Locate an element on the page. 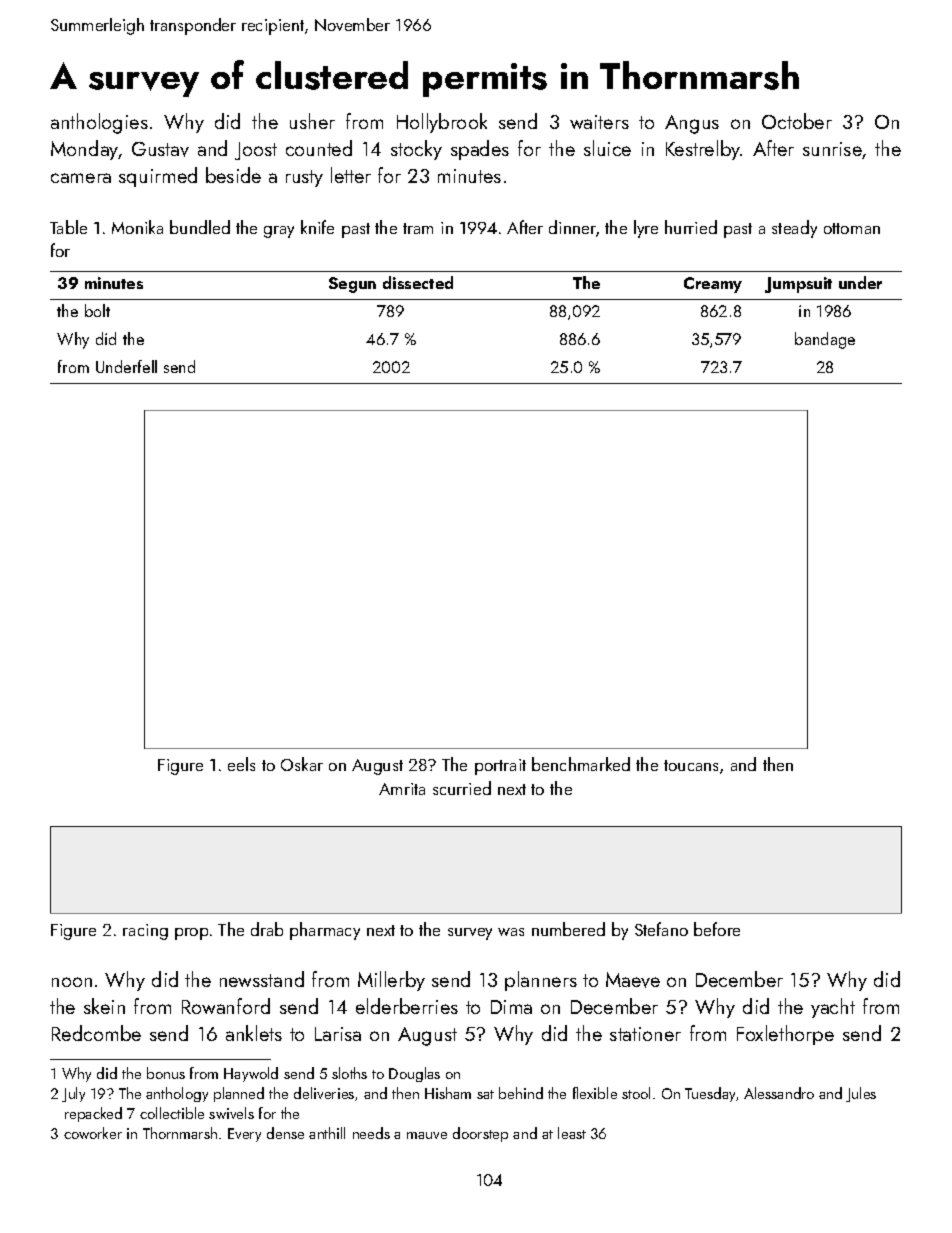 The height and width of the document is (1233, 952). portrait is located at coordinates (500, 767).
